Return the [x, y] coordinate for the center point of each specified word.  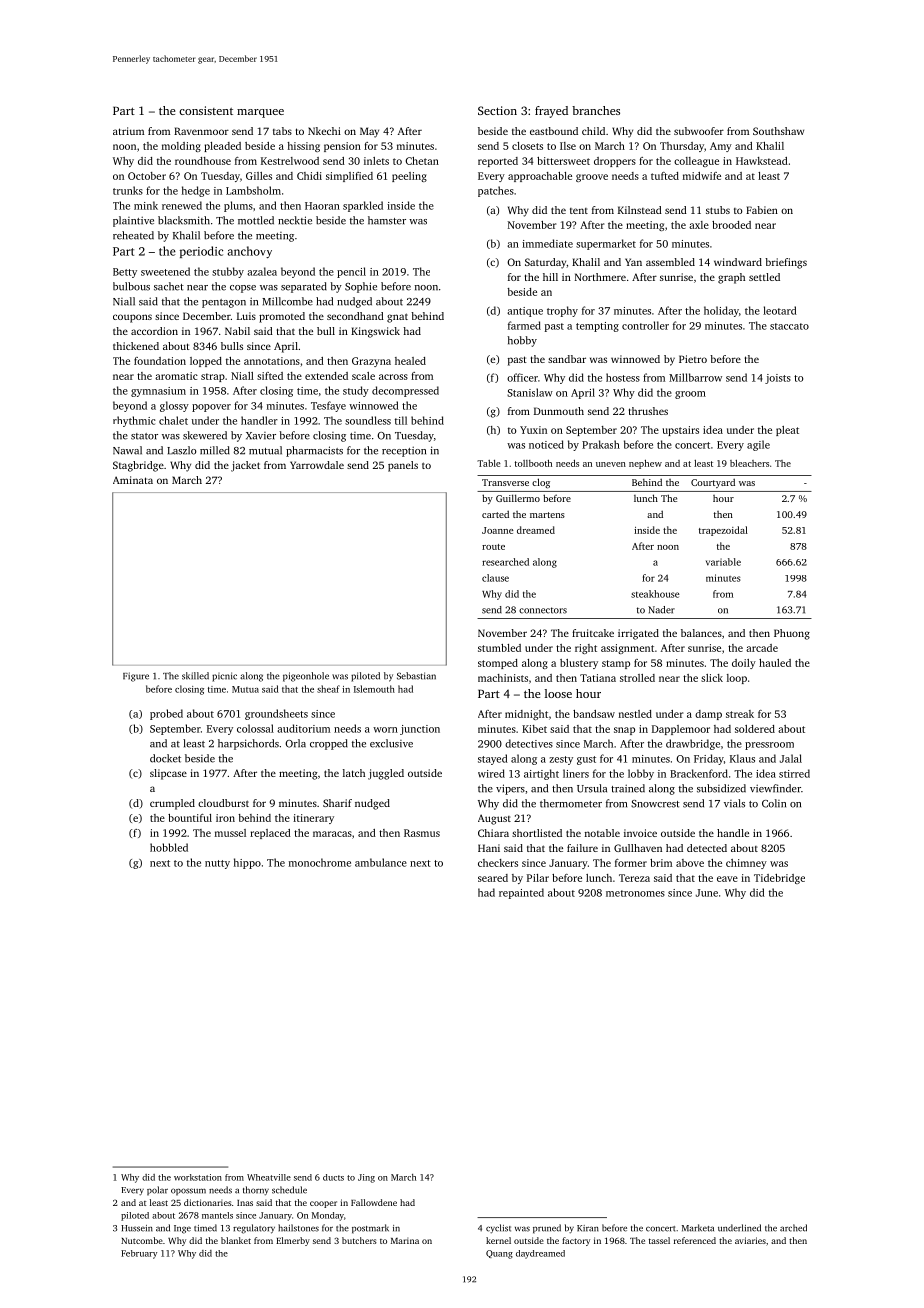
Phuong [792, 634]
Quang [499, 1254]
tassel [659, 1240]
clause [495, 578]
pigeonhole [306, 677]
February [139, 1254]
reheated [133, 235]
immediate [547, 243]
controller [645, 325]
